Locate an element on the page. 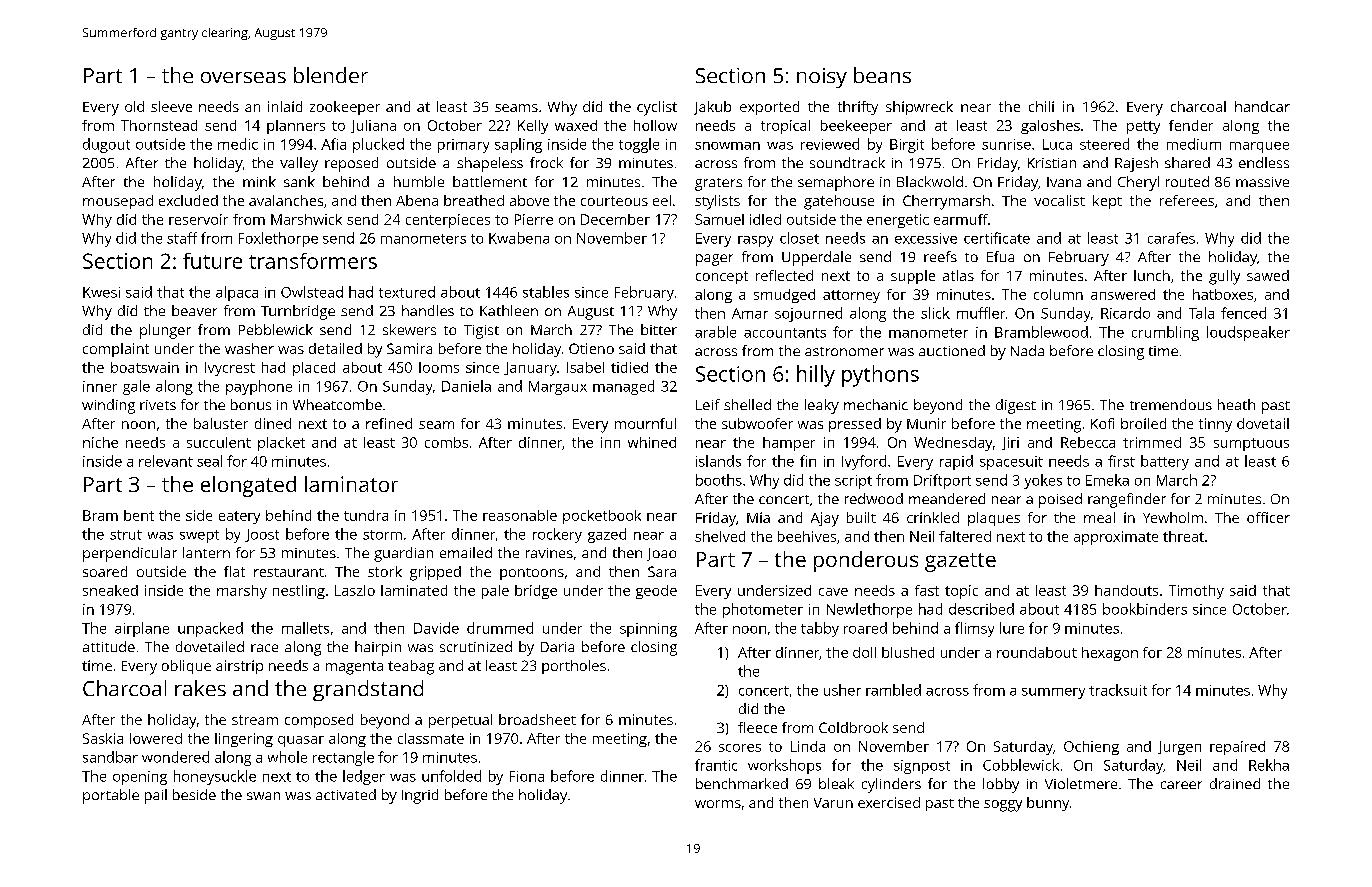 This document has width=1372, height=887. stables is located at coordinates (546, 292).
